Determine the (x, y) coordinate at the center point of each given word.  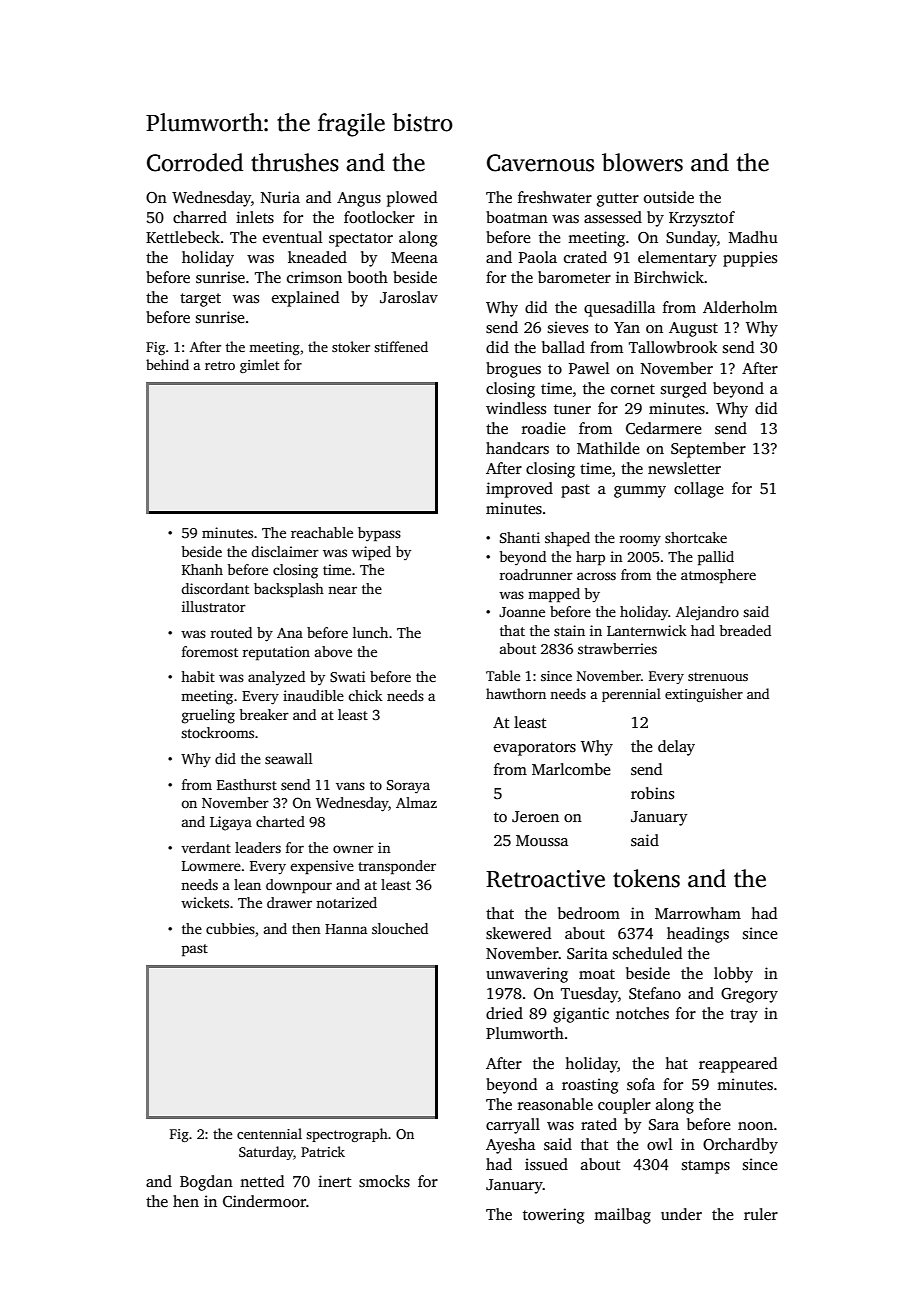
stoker (351, 346)
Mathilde (608, 448)
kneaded (317, 257)
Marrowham (698, 913)
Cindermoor (264, 1201)
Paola (538, 257)
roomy (640, 541)
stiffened (401, 346)
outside (669, 197)
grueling (208, 716)
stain (569, 630)
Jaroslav (409, 297)
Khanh (202, 569)
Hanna (346, 929)
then (306, 928)
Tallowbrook (673, 347)
